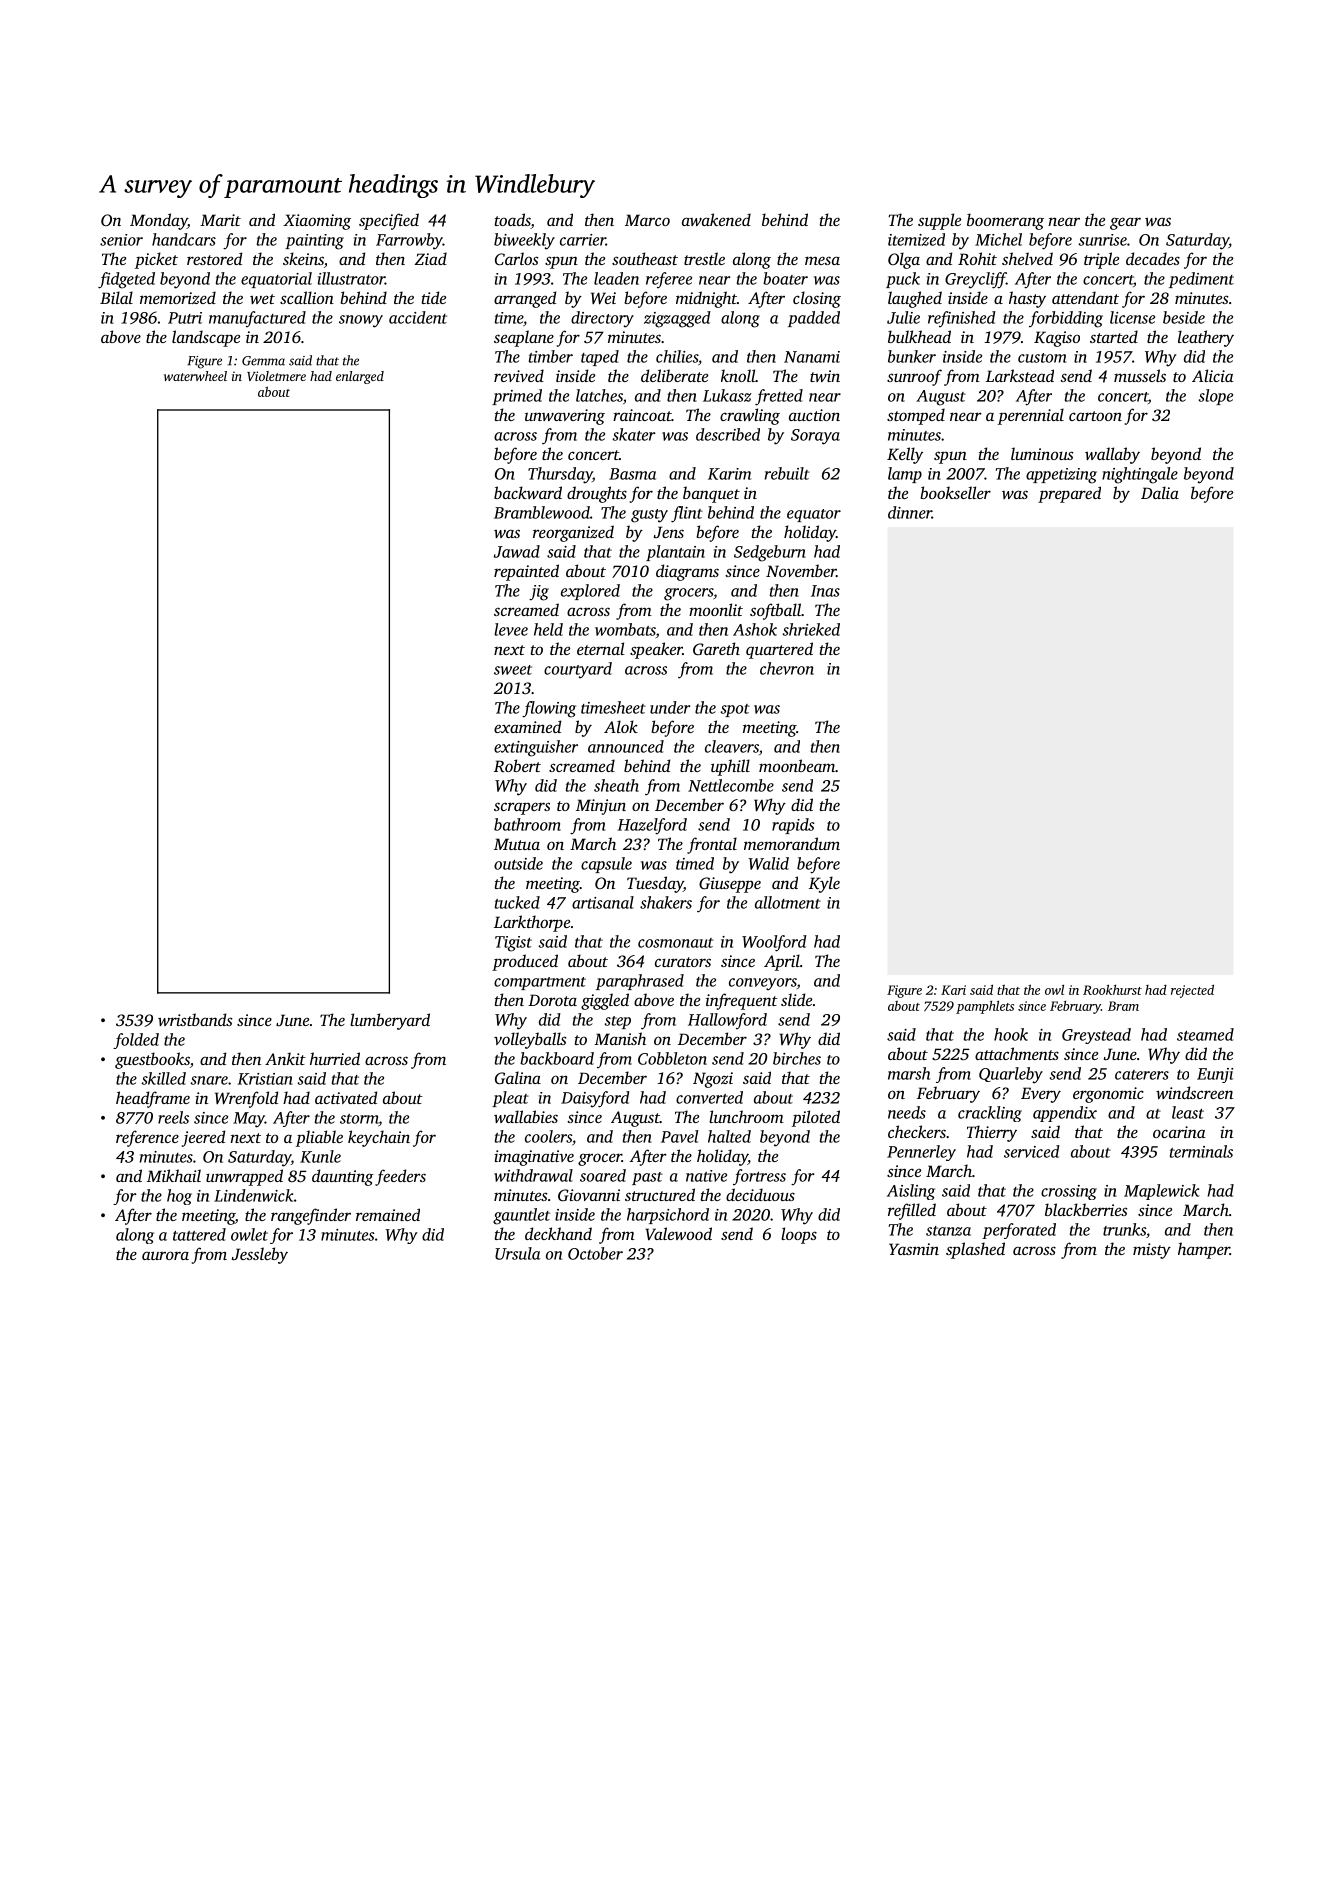 This screenshot has height=1887, width=1334. I want to click on Bilal, so click(116, 297).
